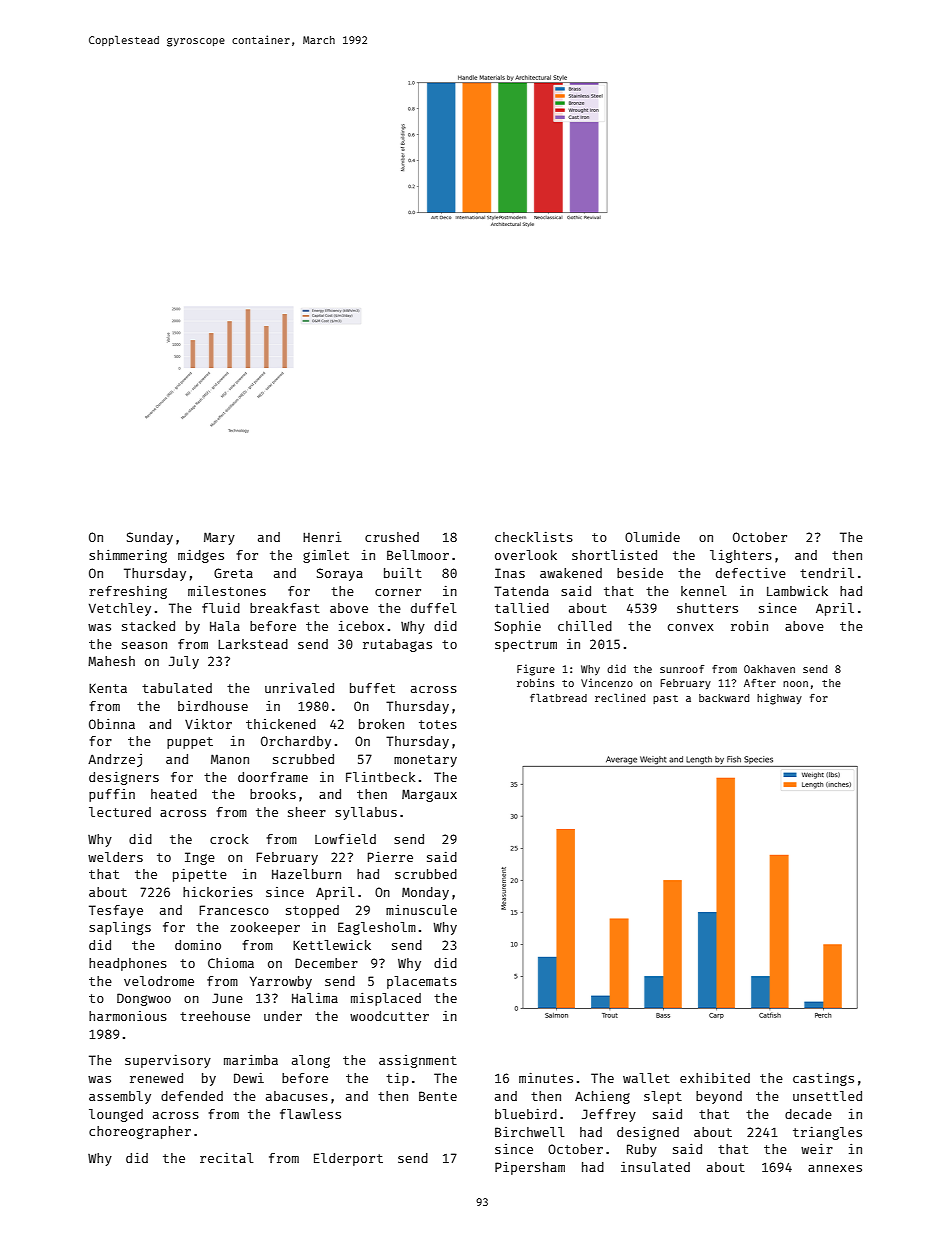 The height and width of the document is (1233, 952). Describe the element at coordinates (226, 1157) in the document. I see `recital` at that location.
